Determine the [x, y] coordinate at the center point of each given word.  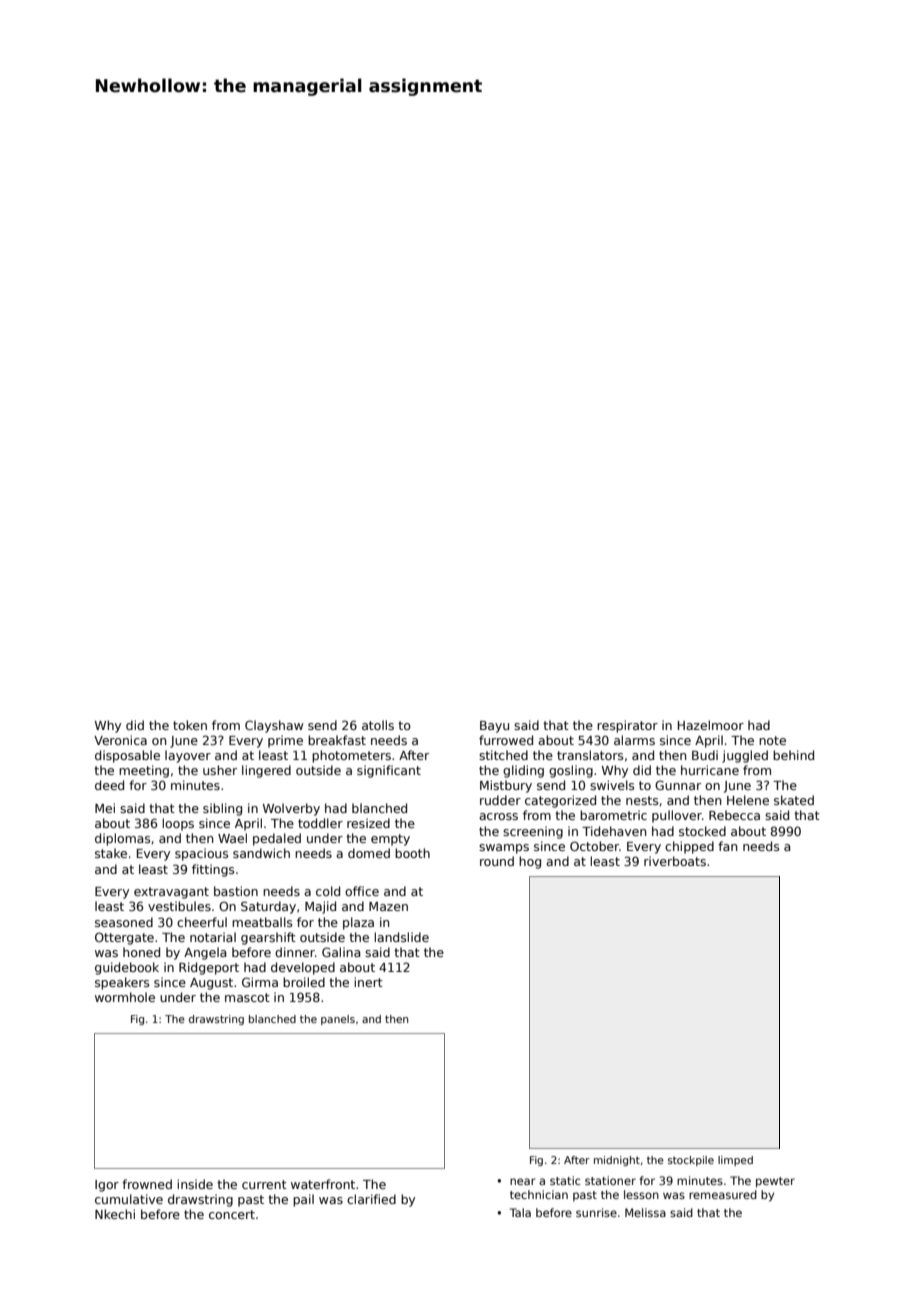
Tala [520, 1212]
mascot [247, 997]
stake [111, 853]
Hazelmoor [711, 725]
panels [338, 1020]
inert [368, 982]
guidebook [127, 968]
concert [232, 1214]
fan [727, 846]
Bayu [494, 727]
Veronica [120, 740]
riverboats [675, 861]
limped [735, 1161]
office [362, 891]
